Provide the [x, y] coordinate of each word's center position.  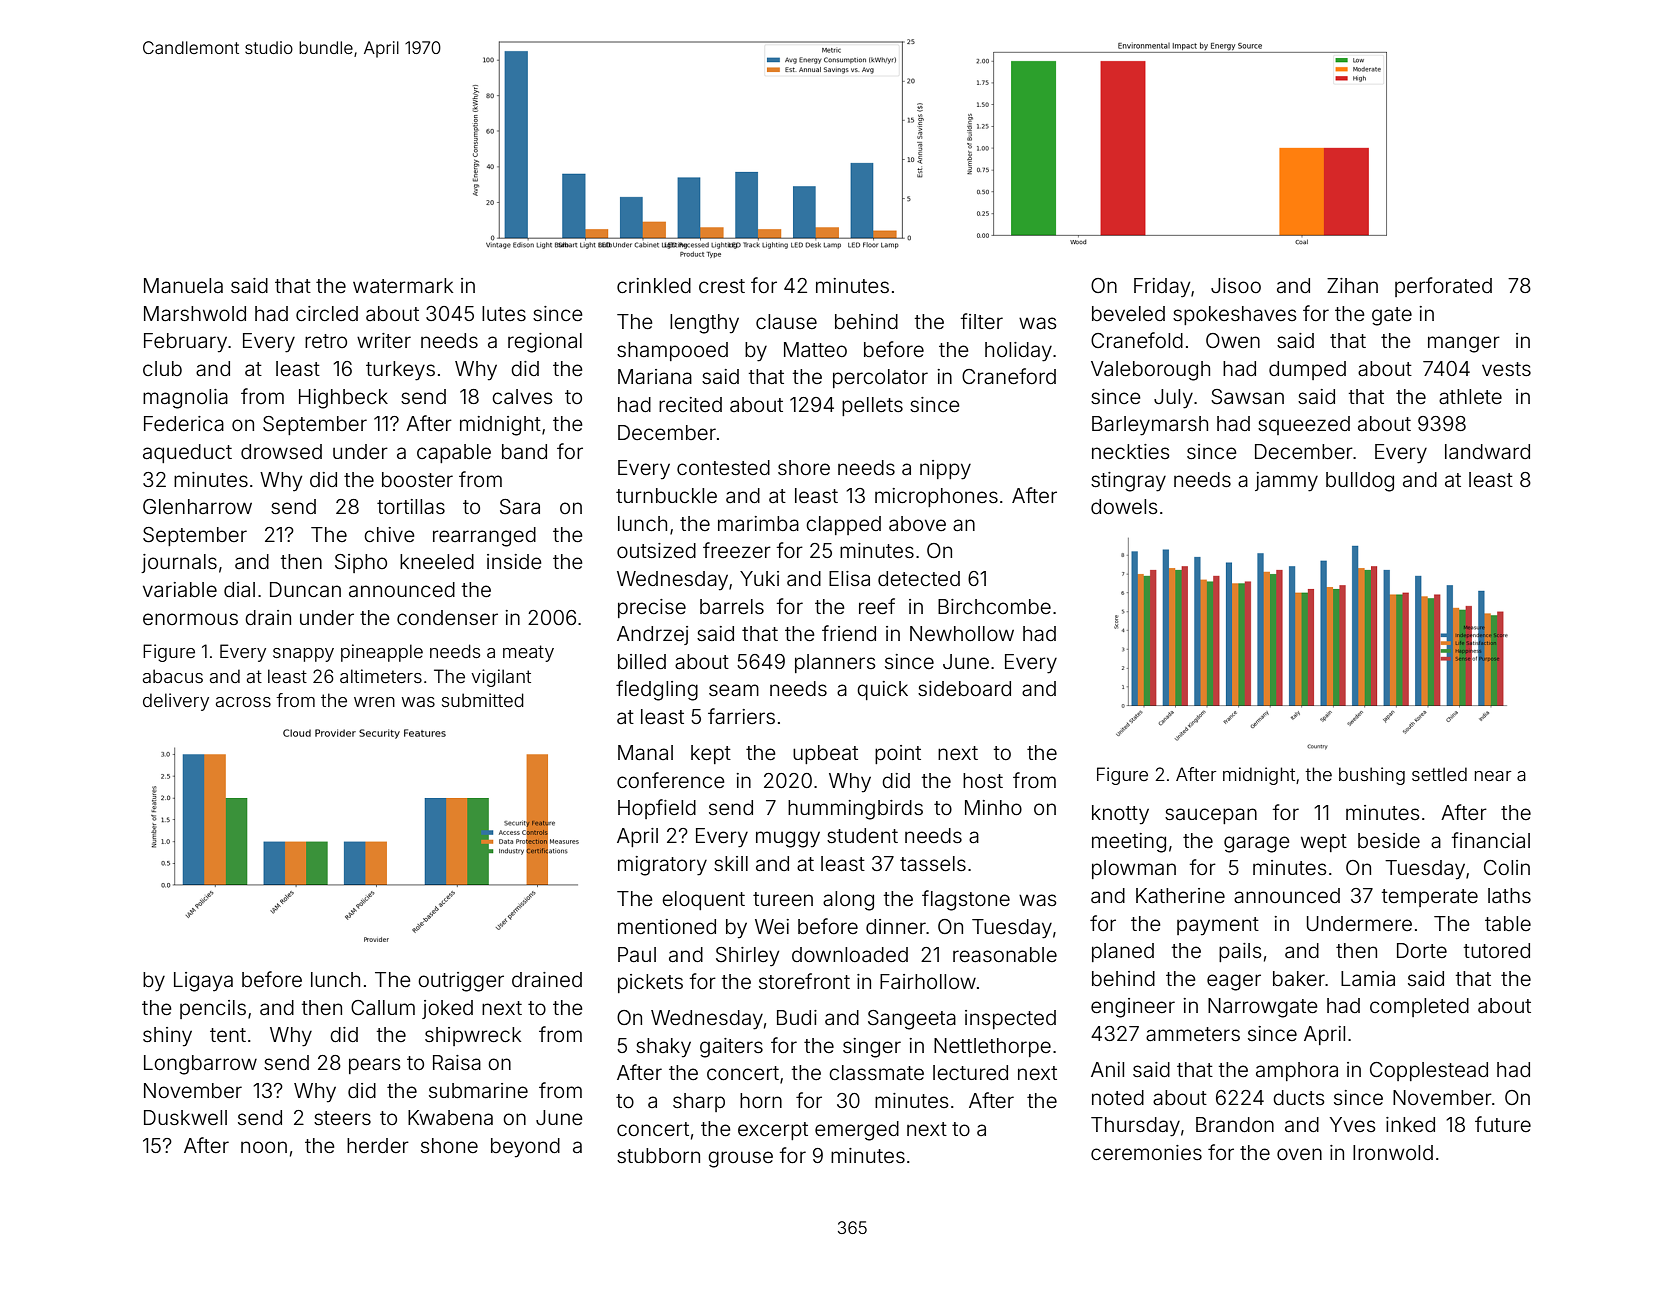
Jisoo [1236, 285]
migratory [662, 866]
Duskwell [185, 1117]
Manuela [183, 285]
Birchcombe [994, 606]
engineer [1133, 1008]
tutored [1497, 950]
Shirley [747, 957]
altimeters [381, 676]
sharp [699, 1102]
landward [1487, 451]
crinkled [654, 285]
